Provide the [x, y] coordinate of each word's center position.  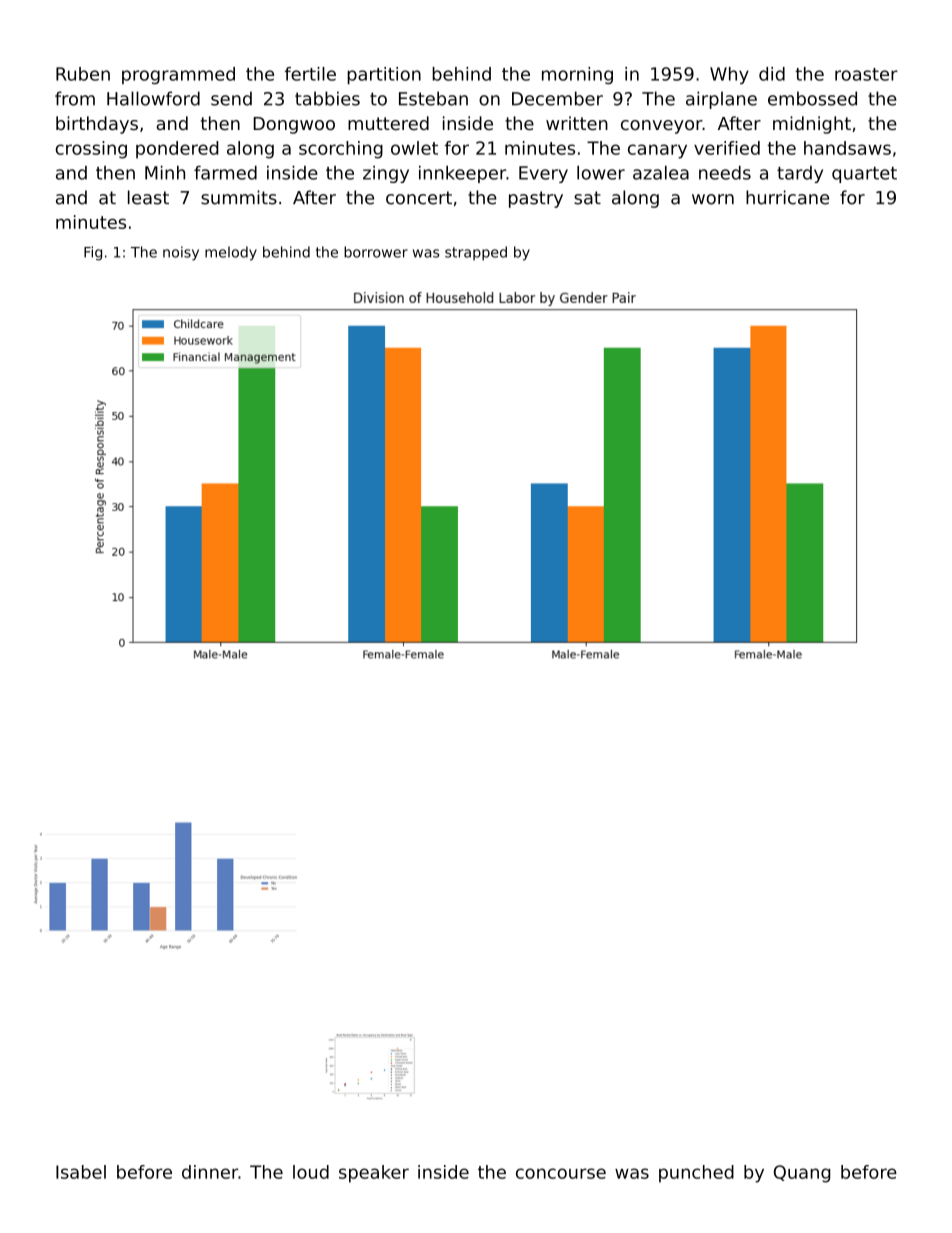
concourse [561, 1173]
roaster [866, 74]
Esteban [433, 98]
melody [231, 253]
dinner [210, 1172]
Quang [802, 1174]
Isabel [81, 1172]
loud [311, 1172]
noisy [181, 253]
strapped [476, 253]
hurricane [787, 197]
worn [713, 199]
